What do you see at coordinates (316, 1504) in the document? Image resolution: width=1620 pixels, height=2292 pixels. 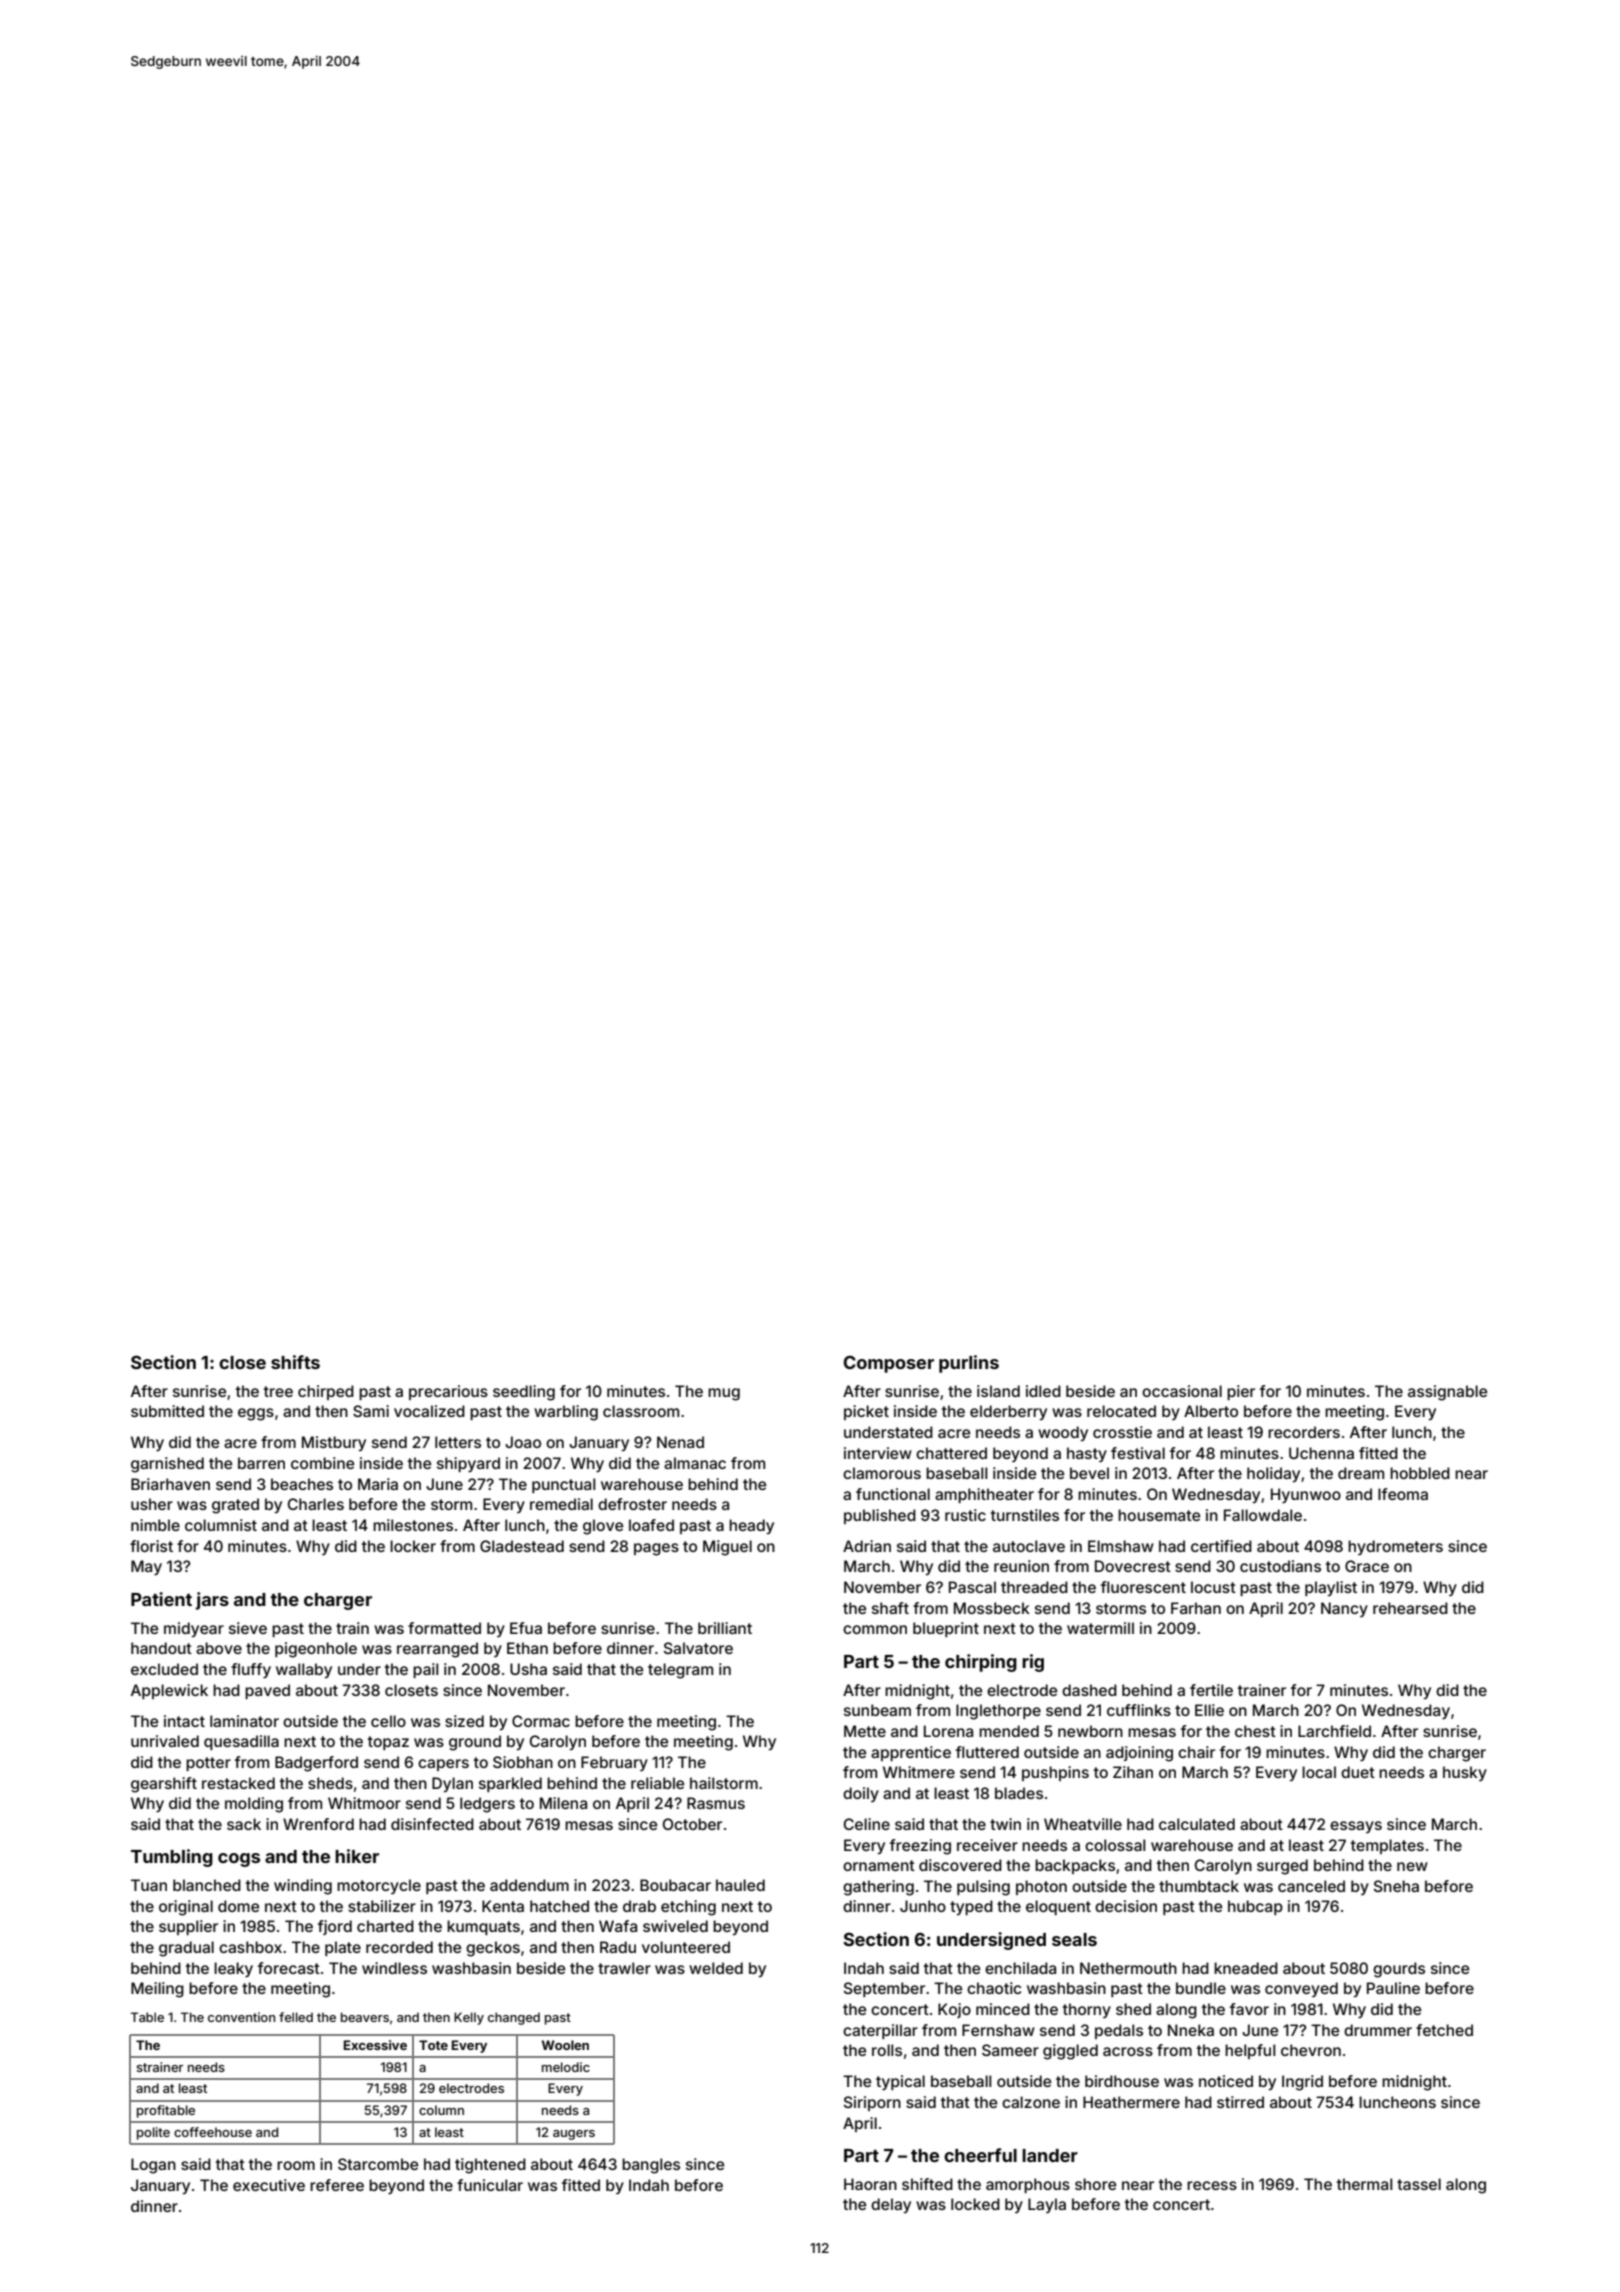 I see `Charles` at bounding box center [316, 1504].
